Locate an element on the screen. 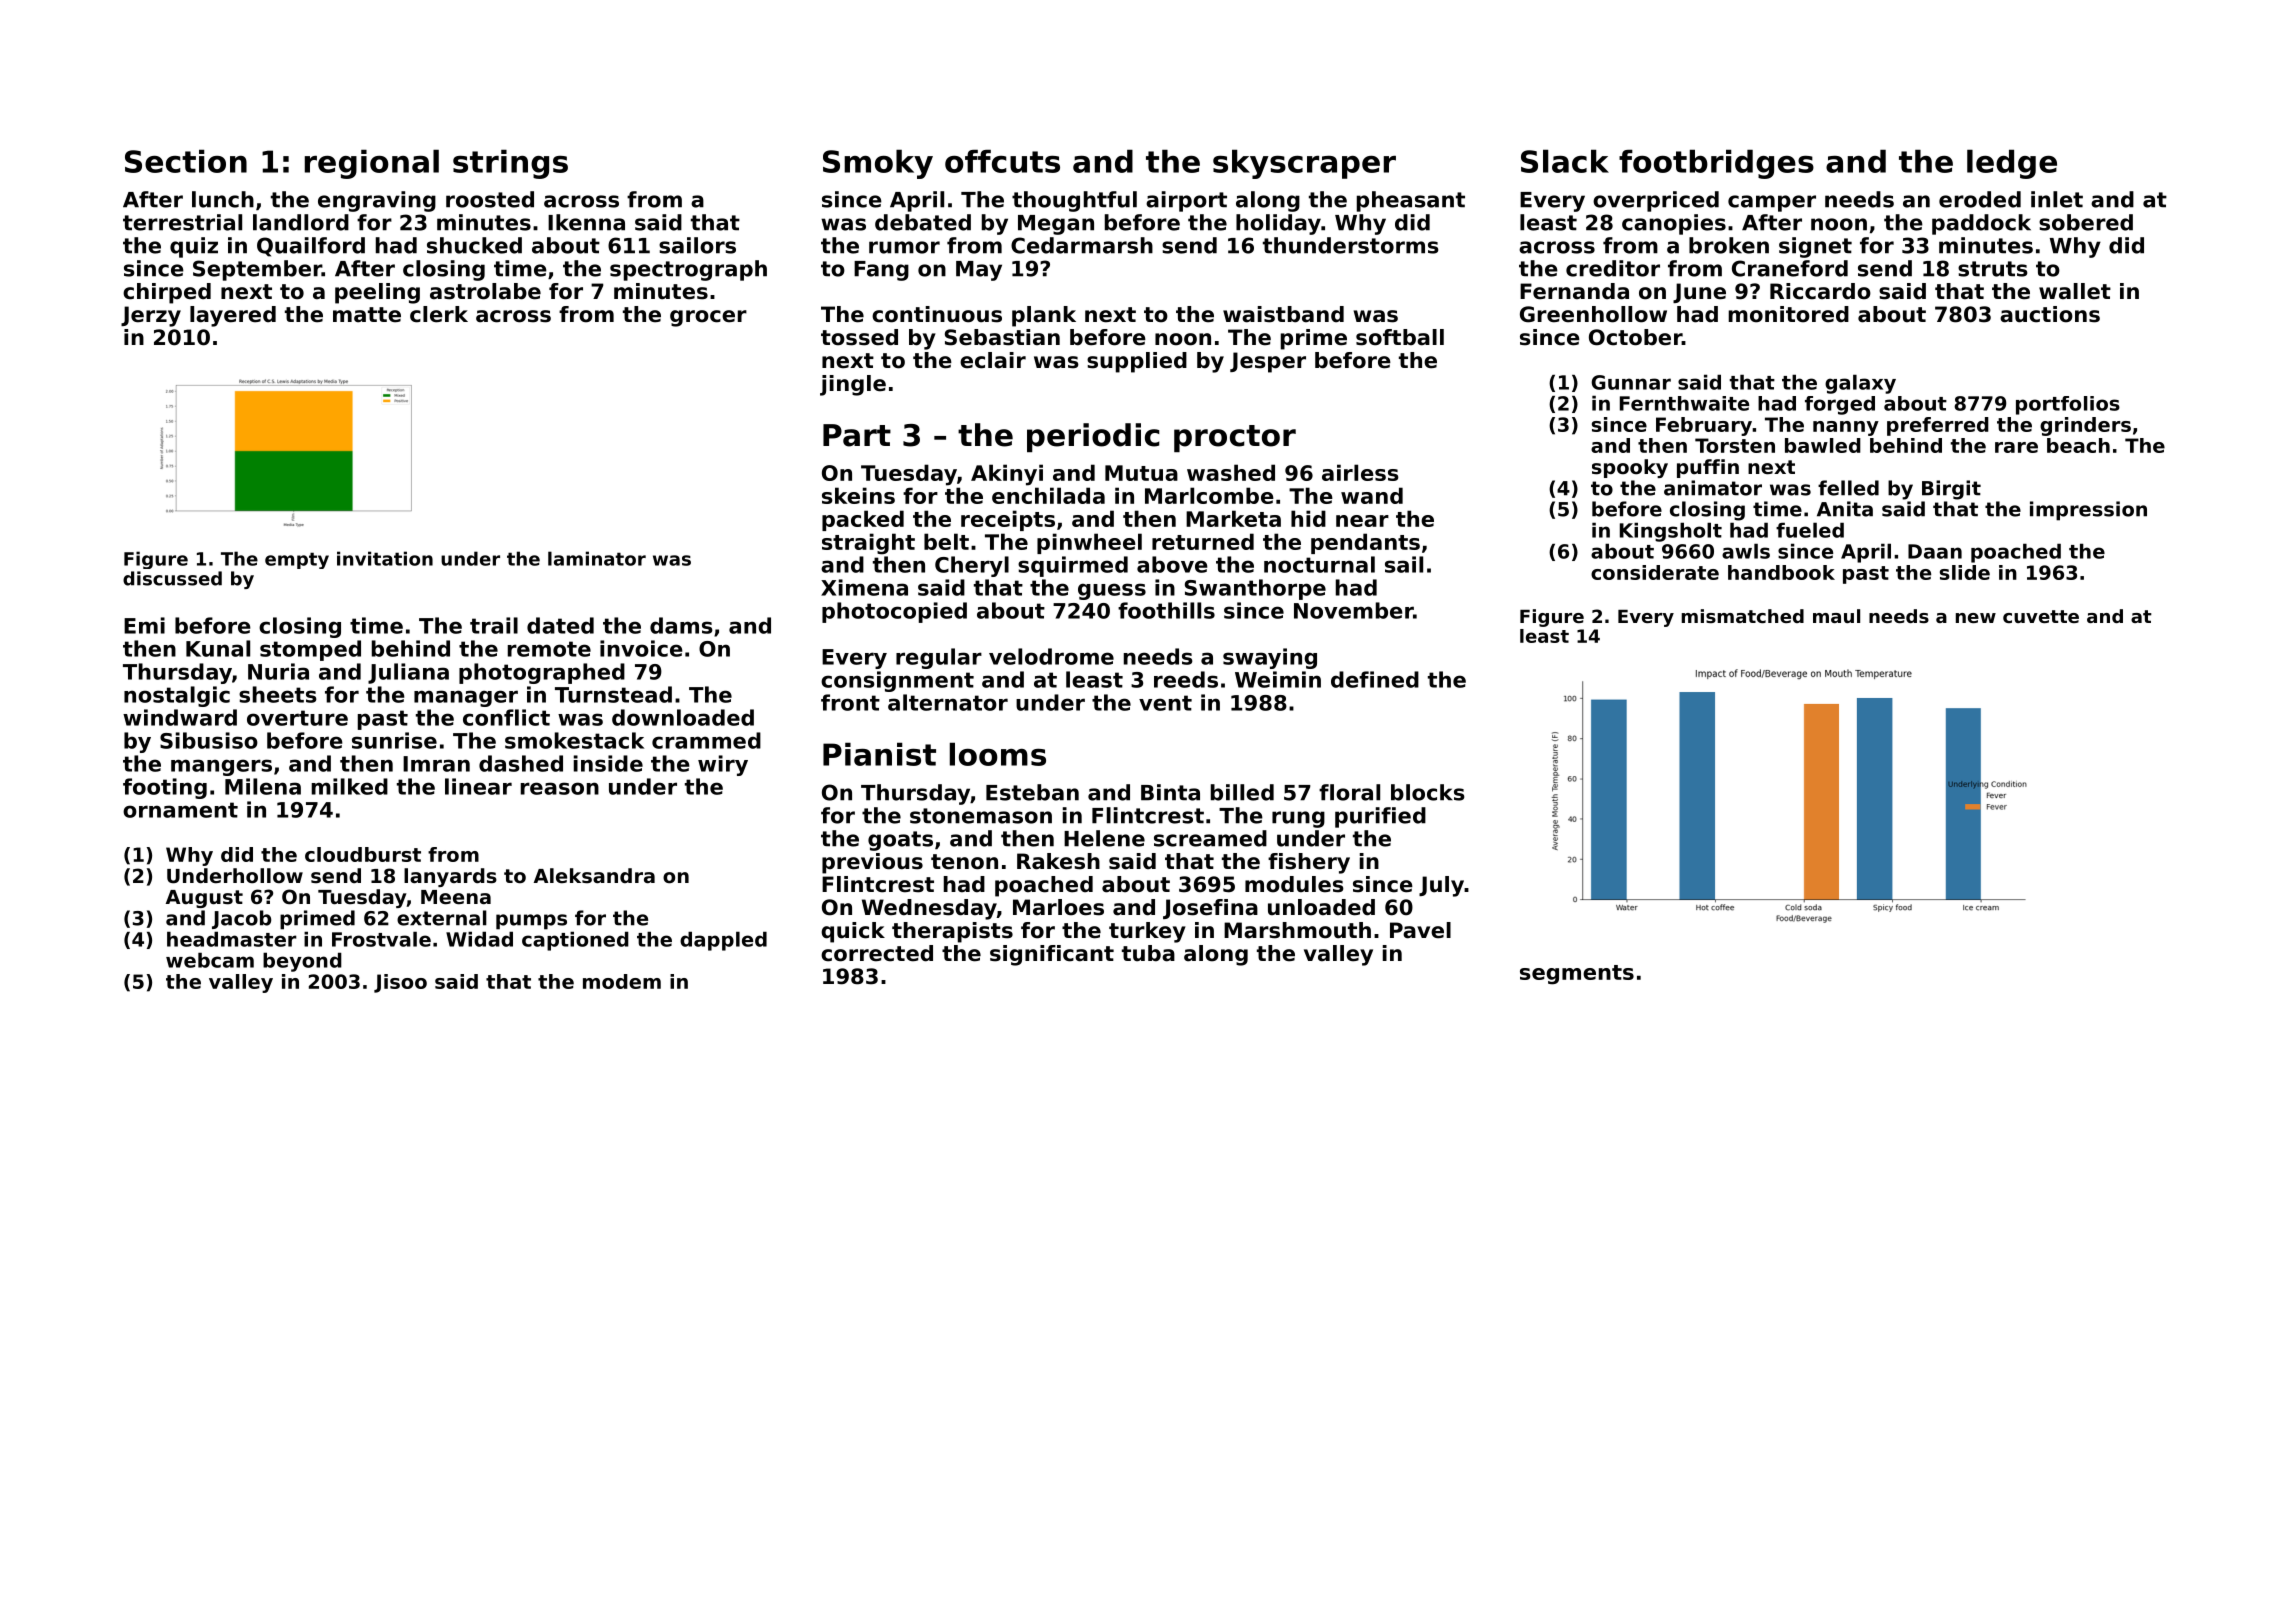 The image size is (2292, 1620). headmaster is located at coordinates (232, 939).
